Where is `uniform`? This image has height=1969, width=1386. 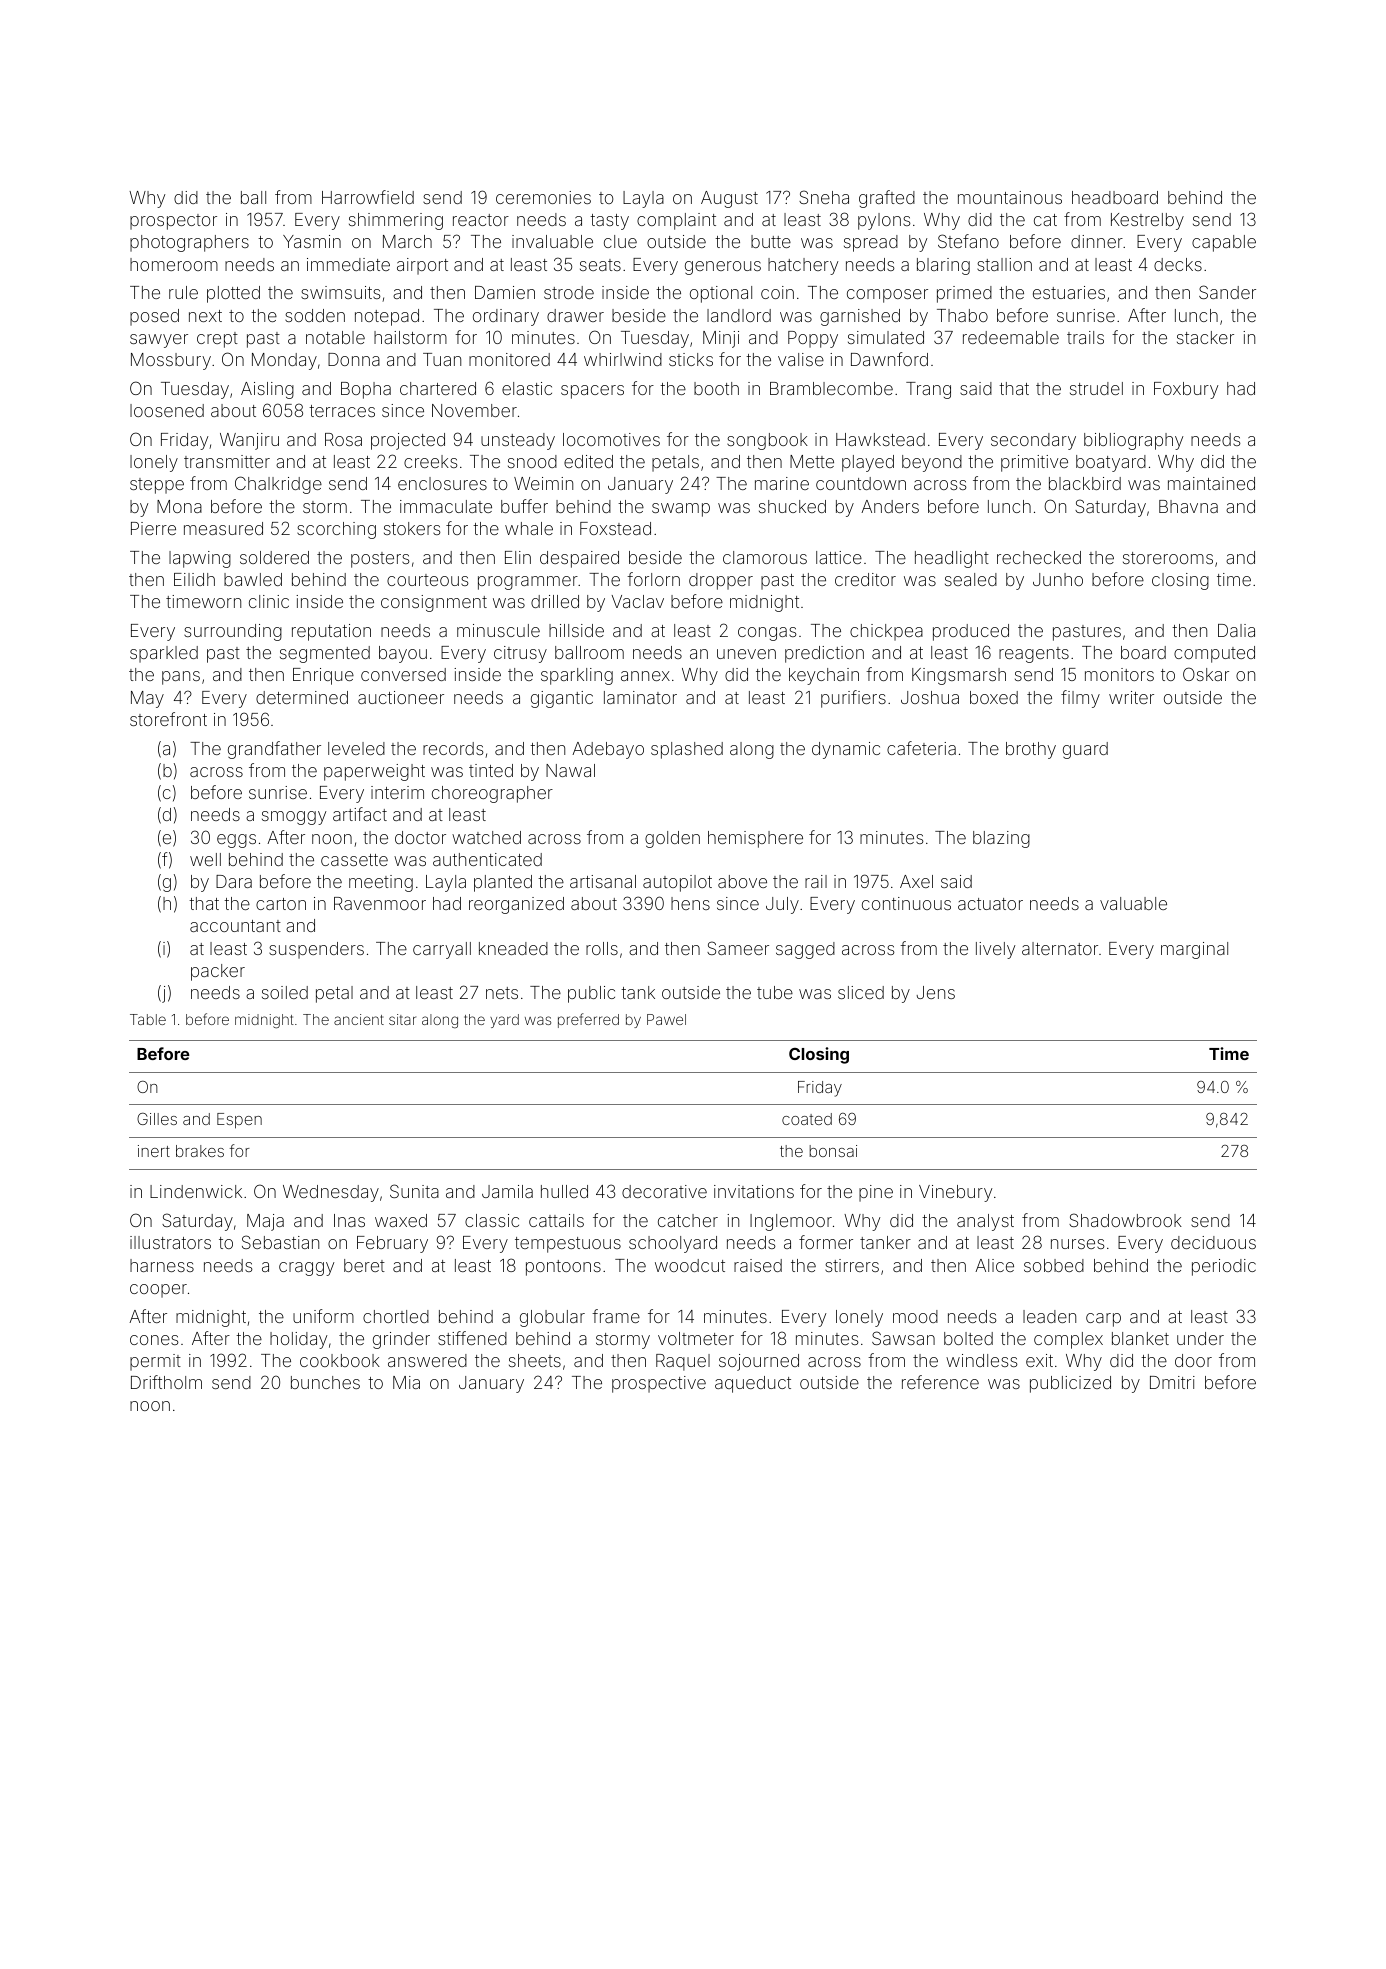
uniform is located at coordinates (323, 1316).
